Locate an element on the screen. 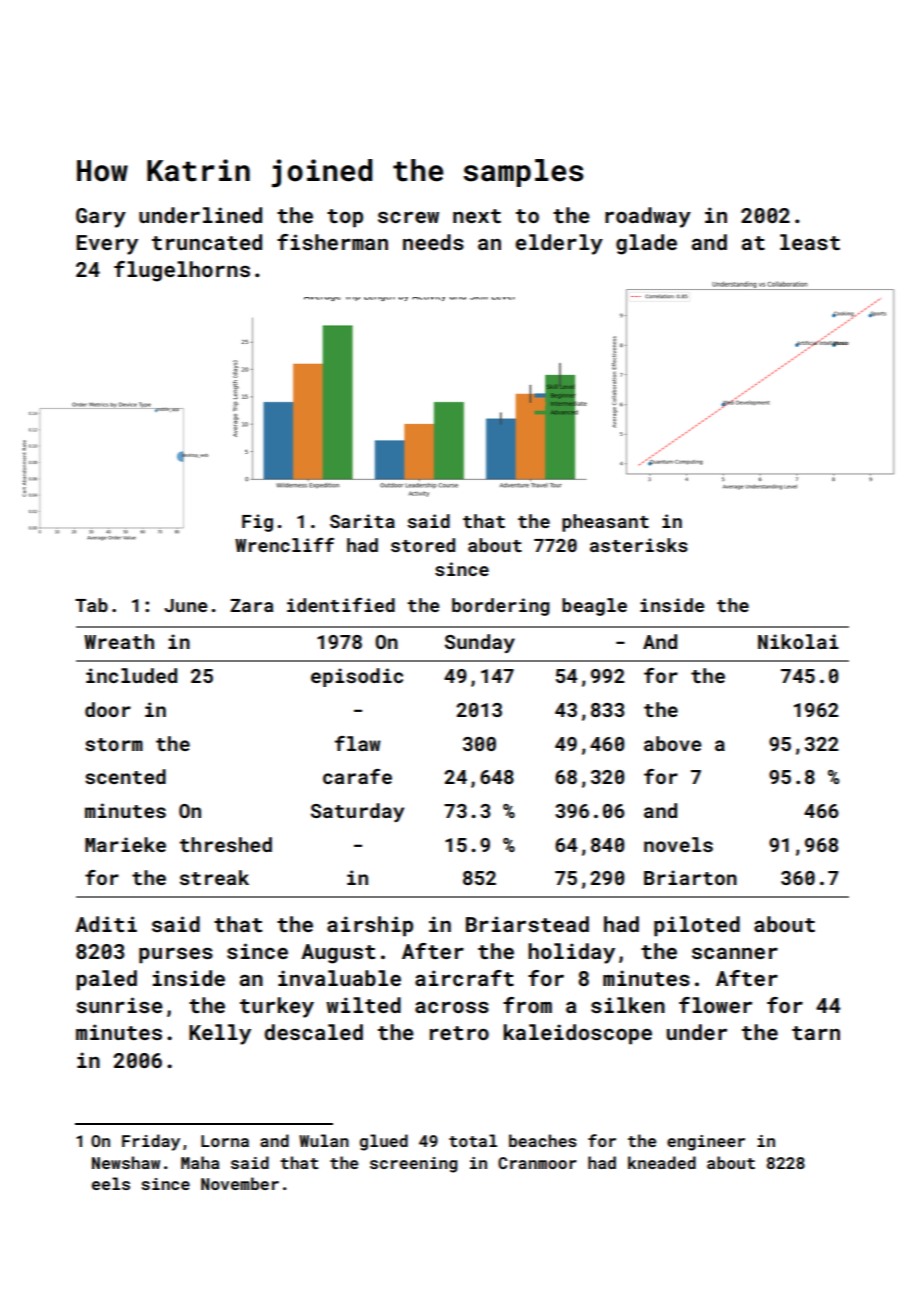 The height and width of the screenshot is (1311, 924). above is located at coordinates (672, 743).
